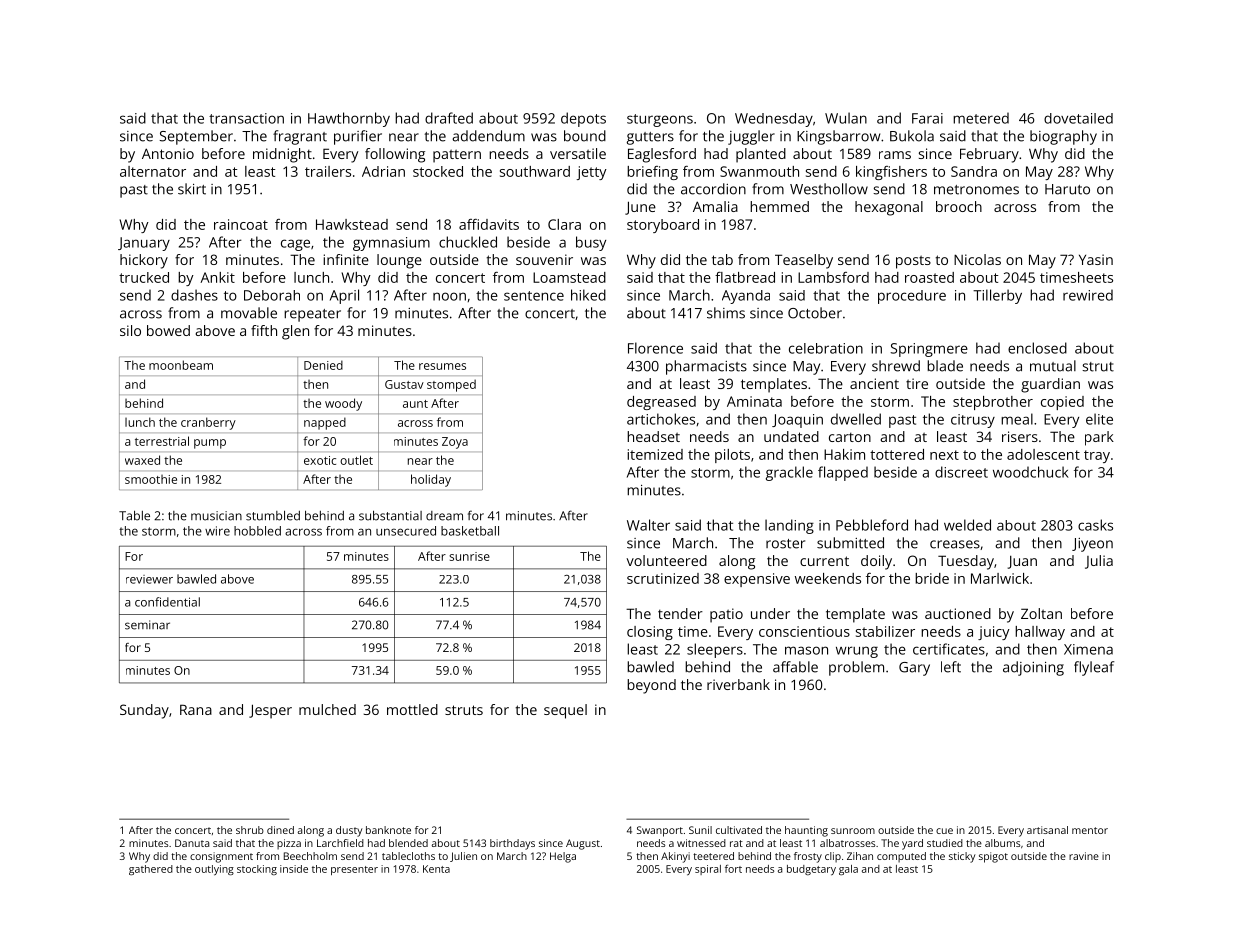 The image size is (1233, 952). Describe the element at coordinates (151, 870) in the screenshot. I see `gathered` at that location.
